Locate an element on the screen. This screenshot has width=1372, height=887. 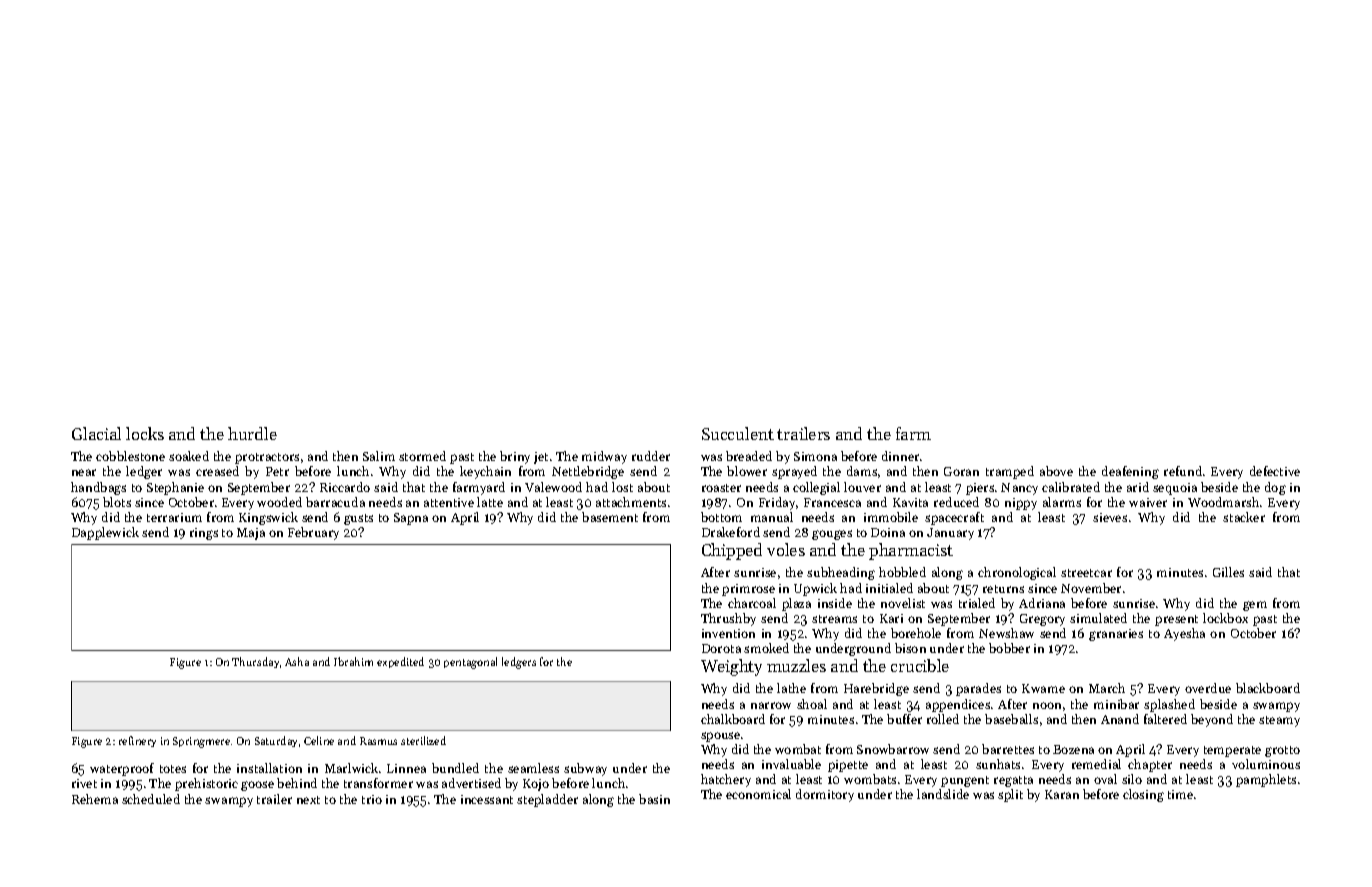
primrose is located at coordinates (748, 590).
